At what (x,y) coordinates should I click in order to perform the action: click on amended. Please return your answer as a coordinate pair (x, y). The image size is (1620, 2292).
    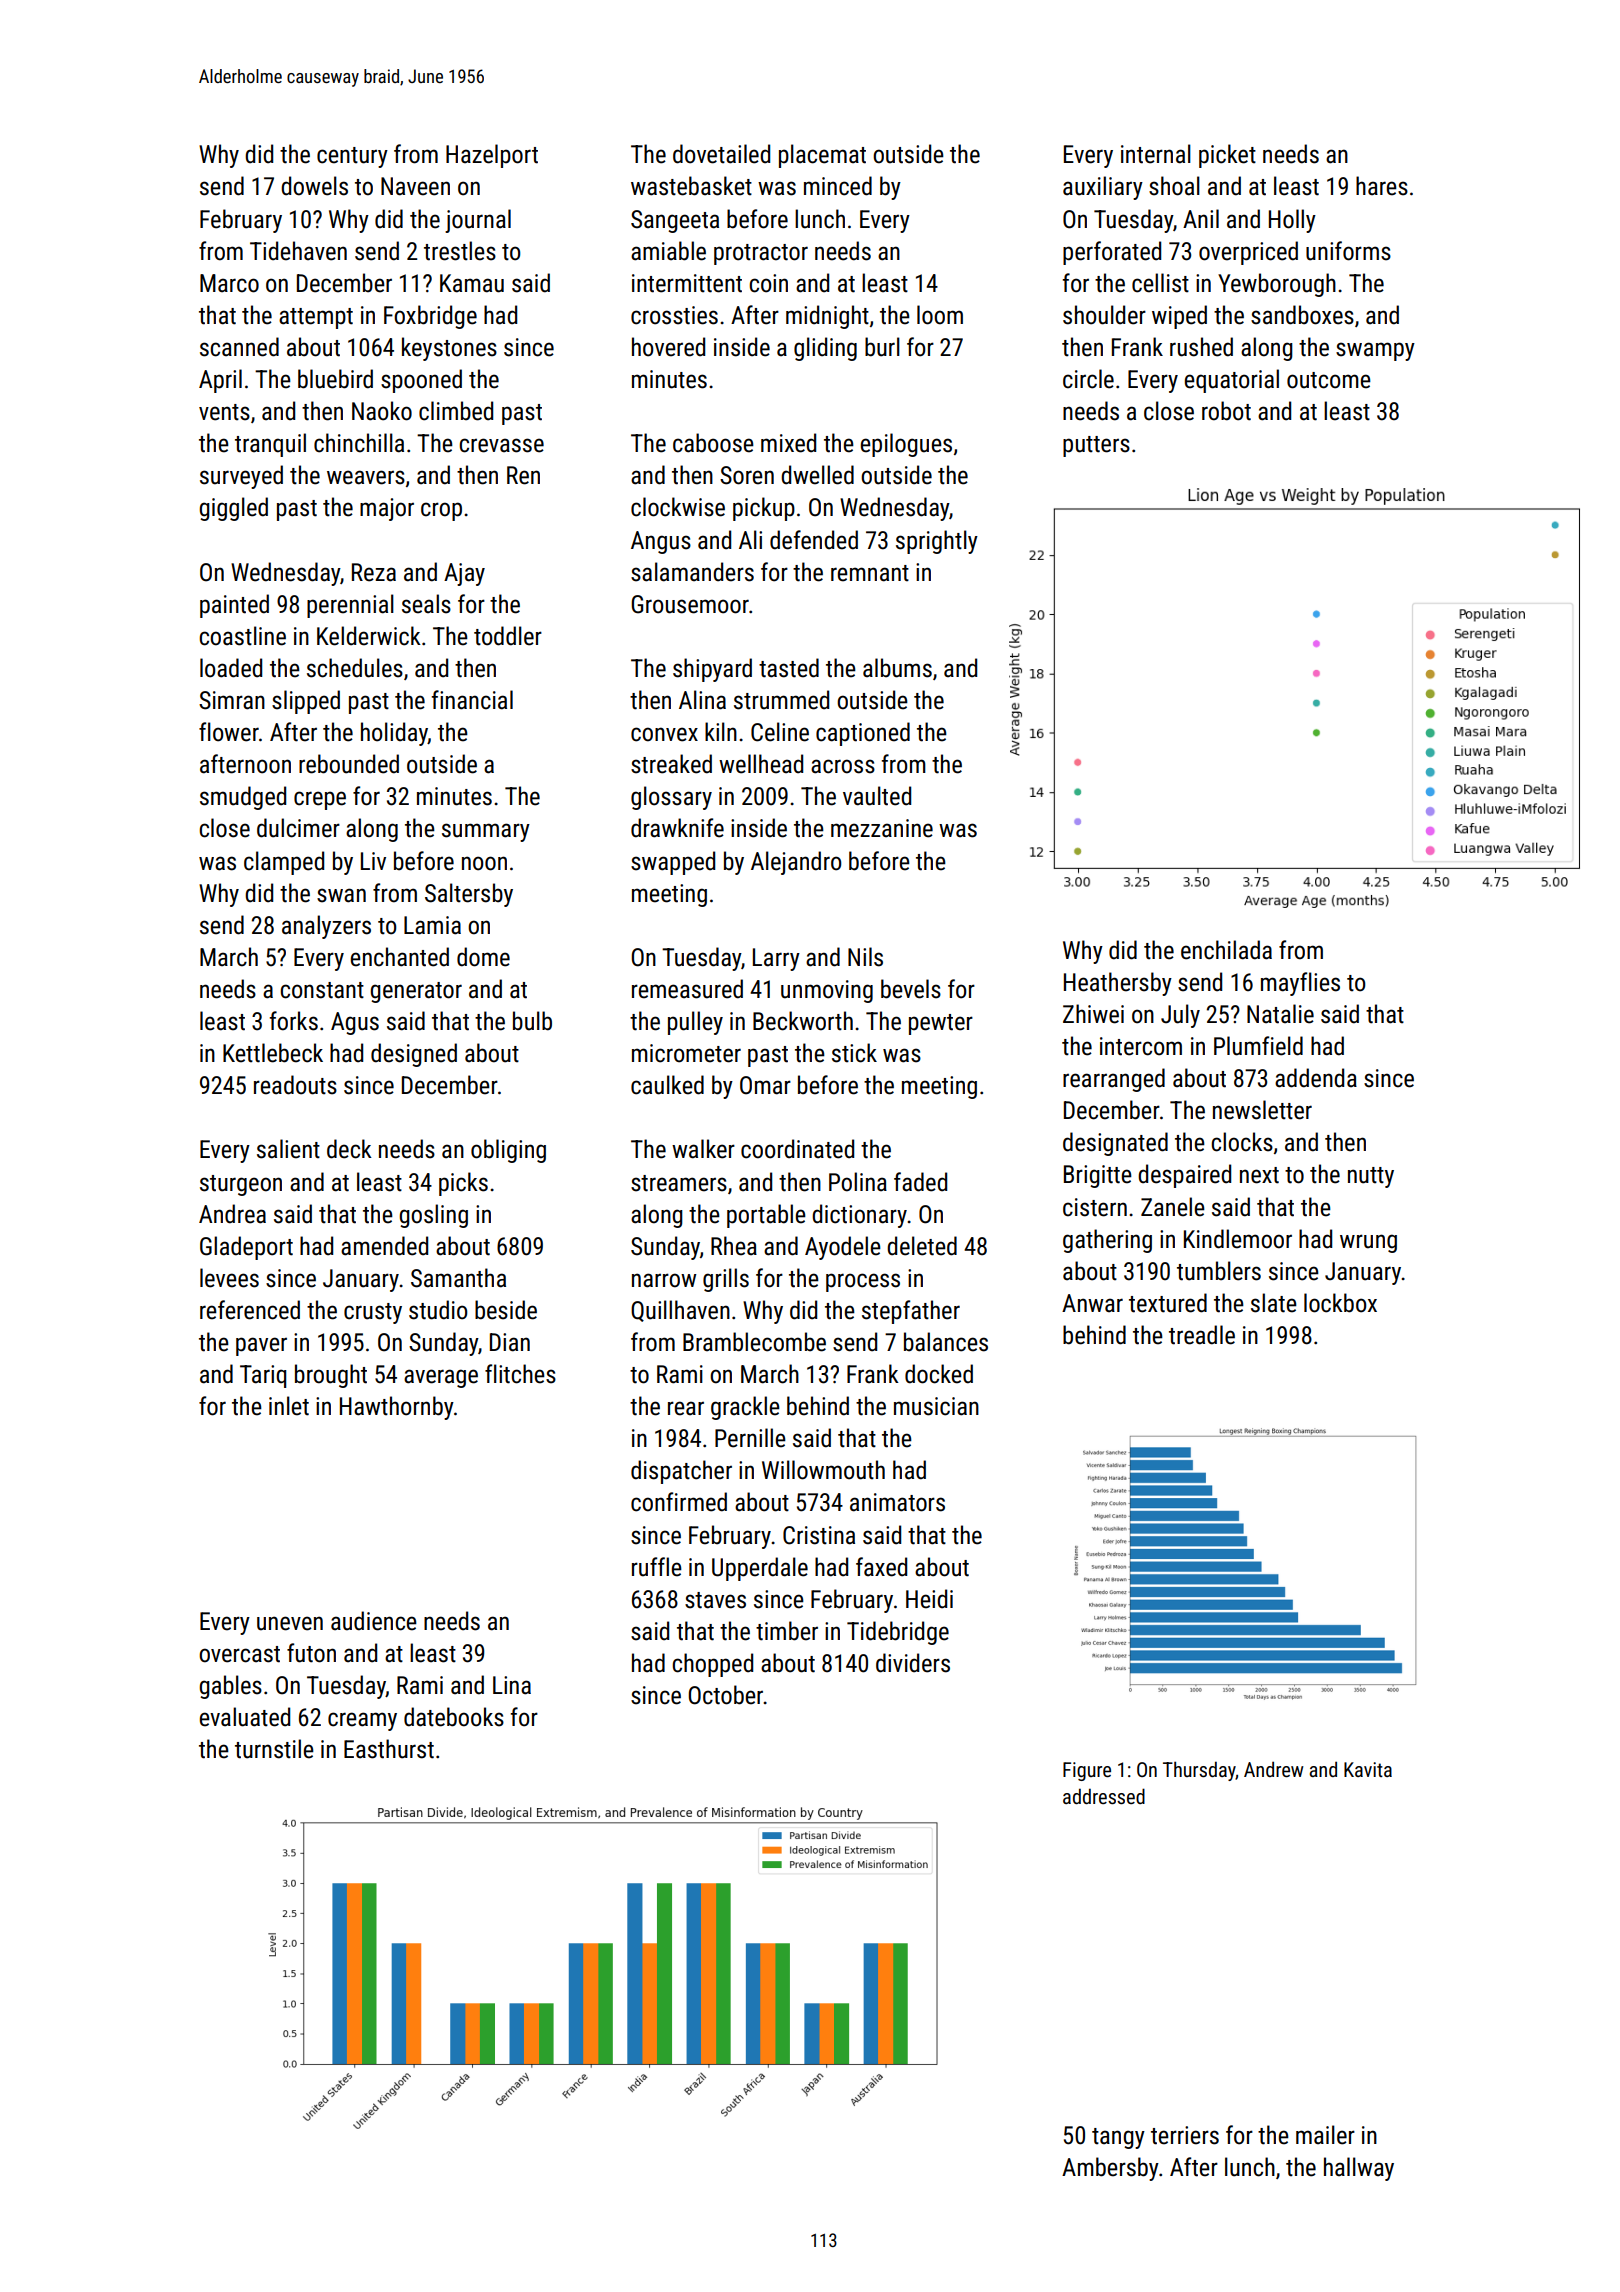
    Looking at the image, I should click on (384, 1246).
